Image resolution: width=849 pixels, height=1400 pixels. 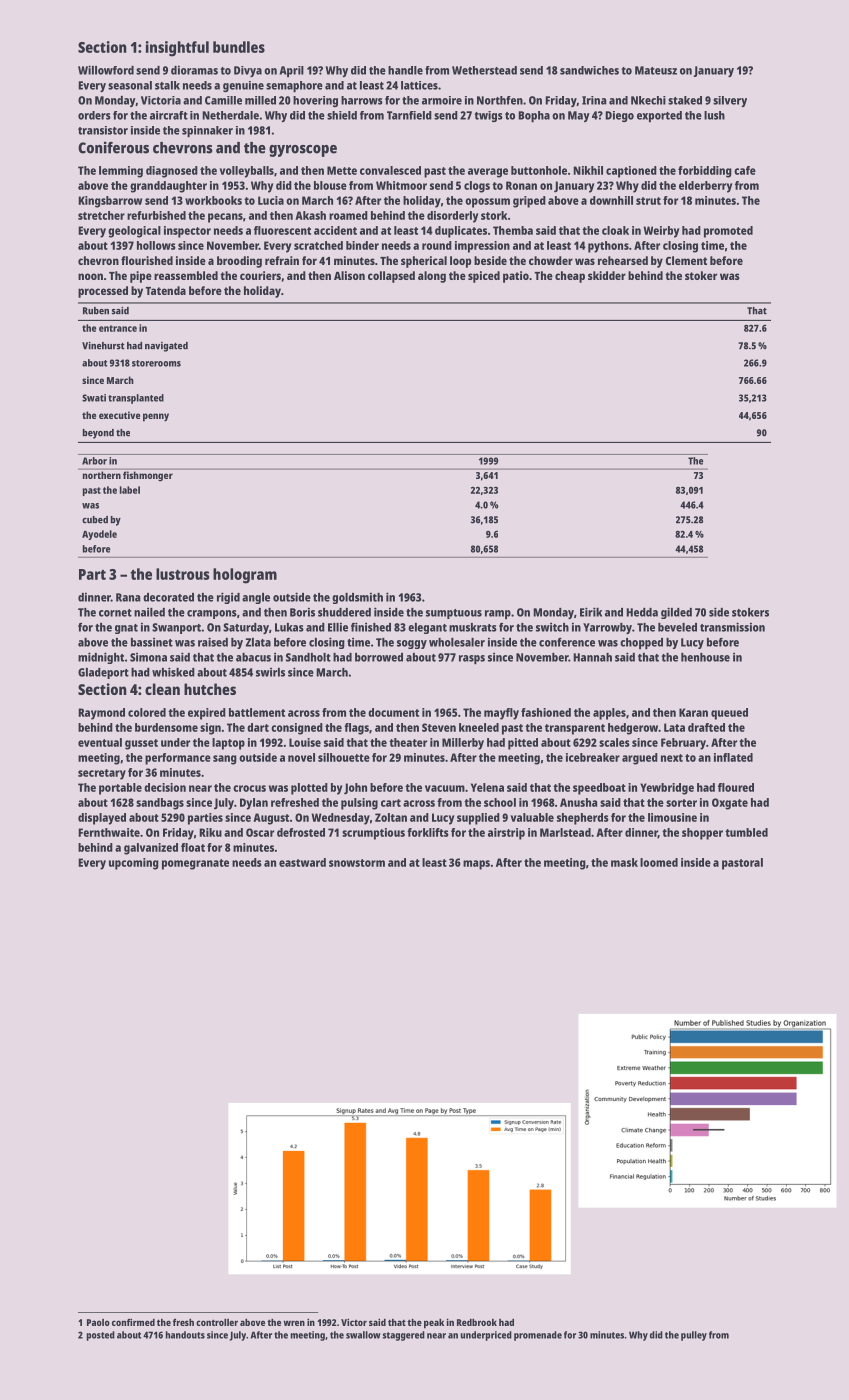 What do you see at coordinates (363, 1335) in the image?
I see `swallow` at bounding box center [363, 1335].
